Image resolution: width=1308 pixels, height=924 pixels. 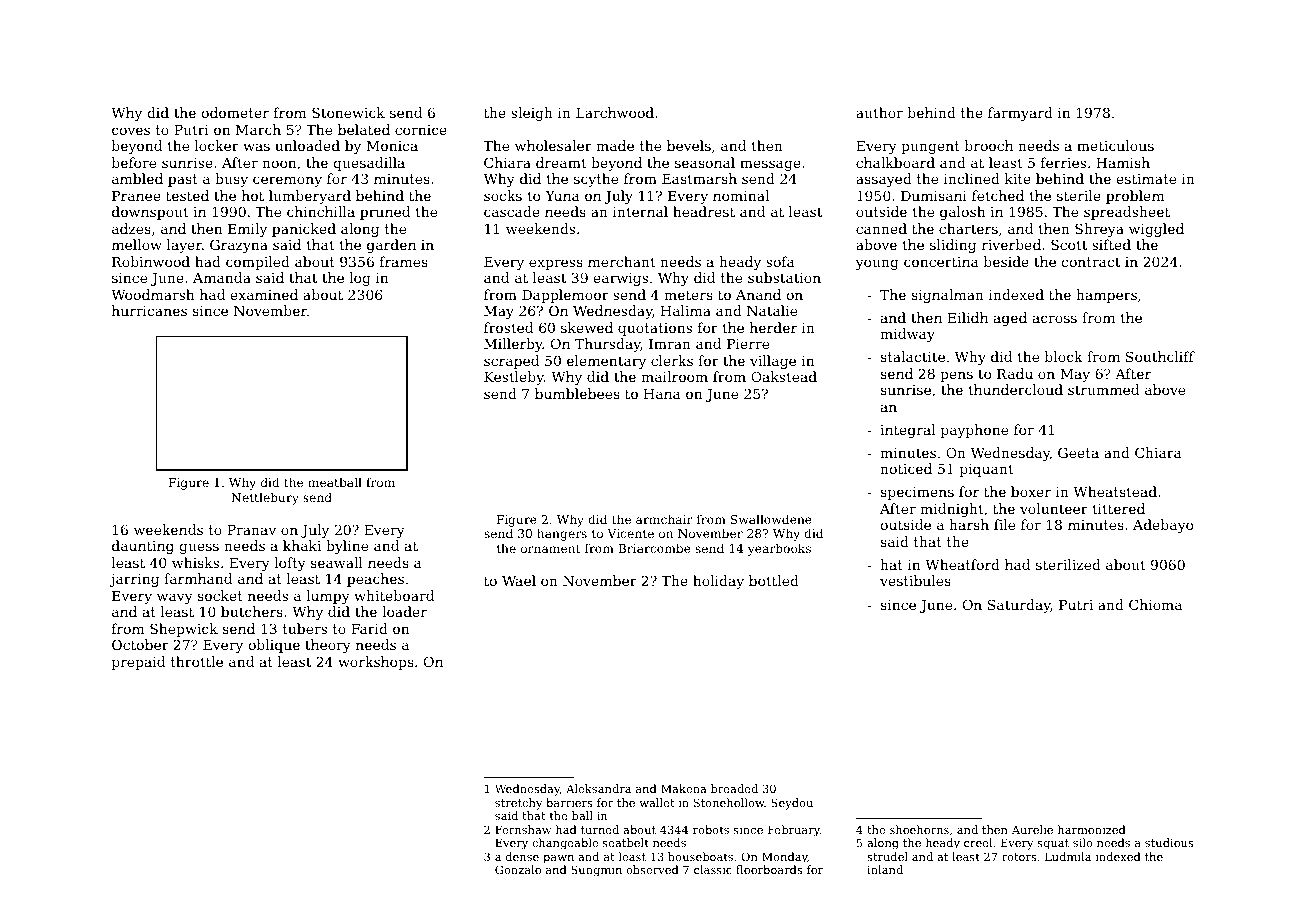 What do you see at coordinates (519, 804) in the screenshot?
I see `stretchy` at bounding box center [519, 804].
